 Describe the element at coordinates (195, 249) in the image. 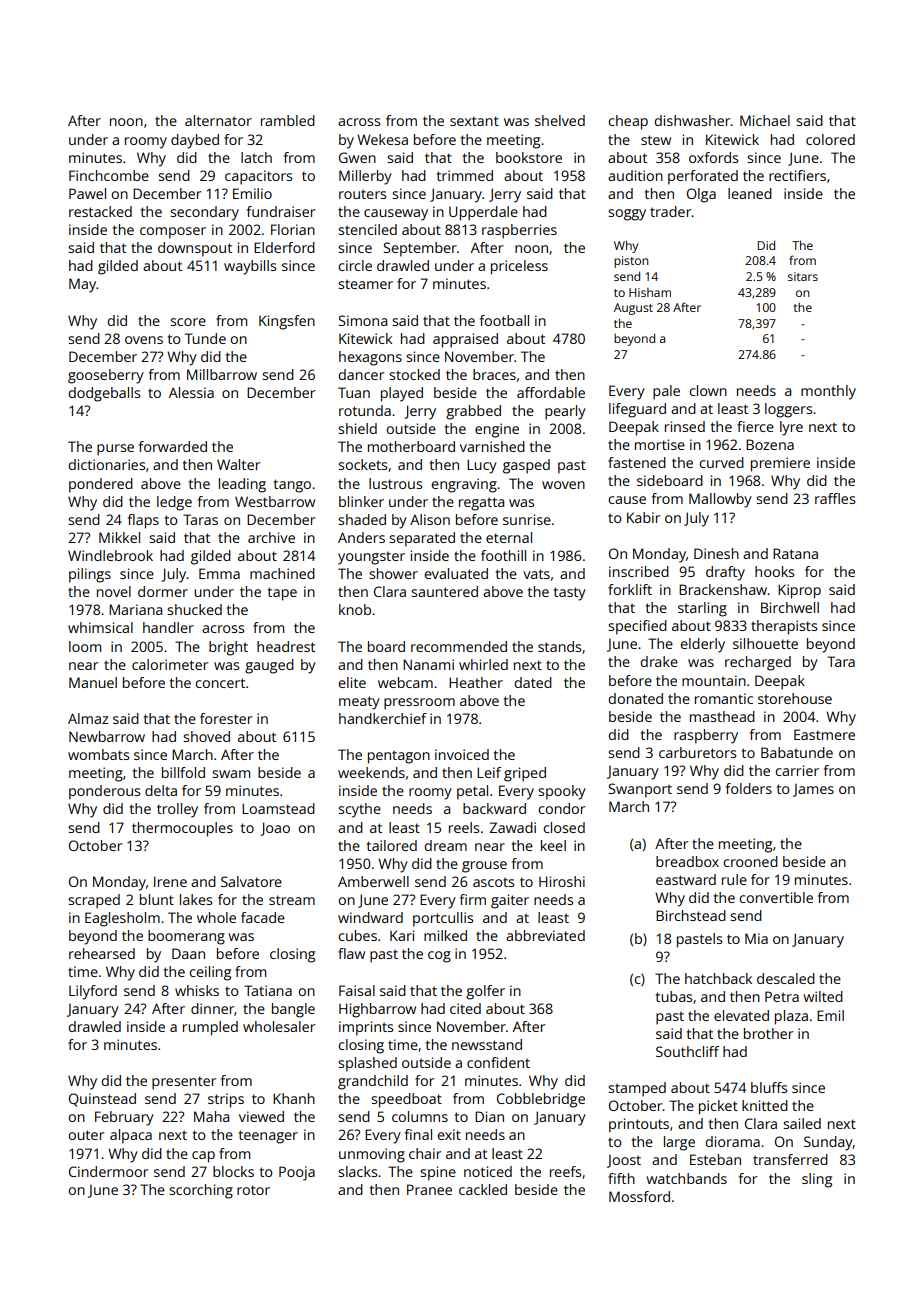

I see `downspout` at that location.
